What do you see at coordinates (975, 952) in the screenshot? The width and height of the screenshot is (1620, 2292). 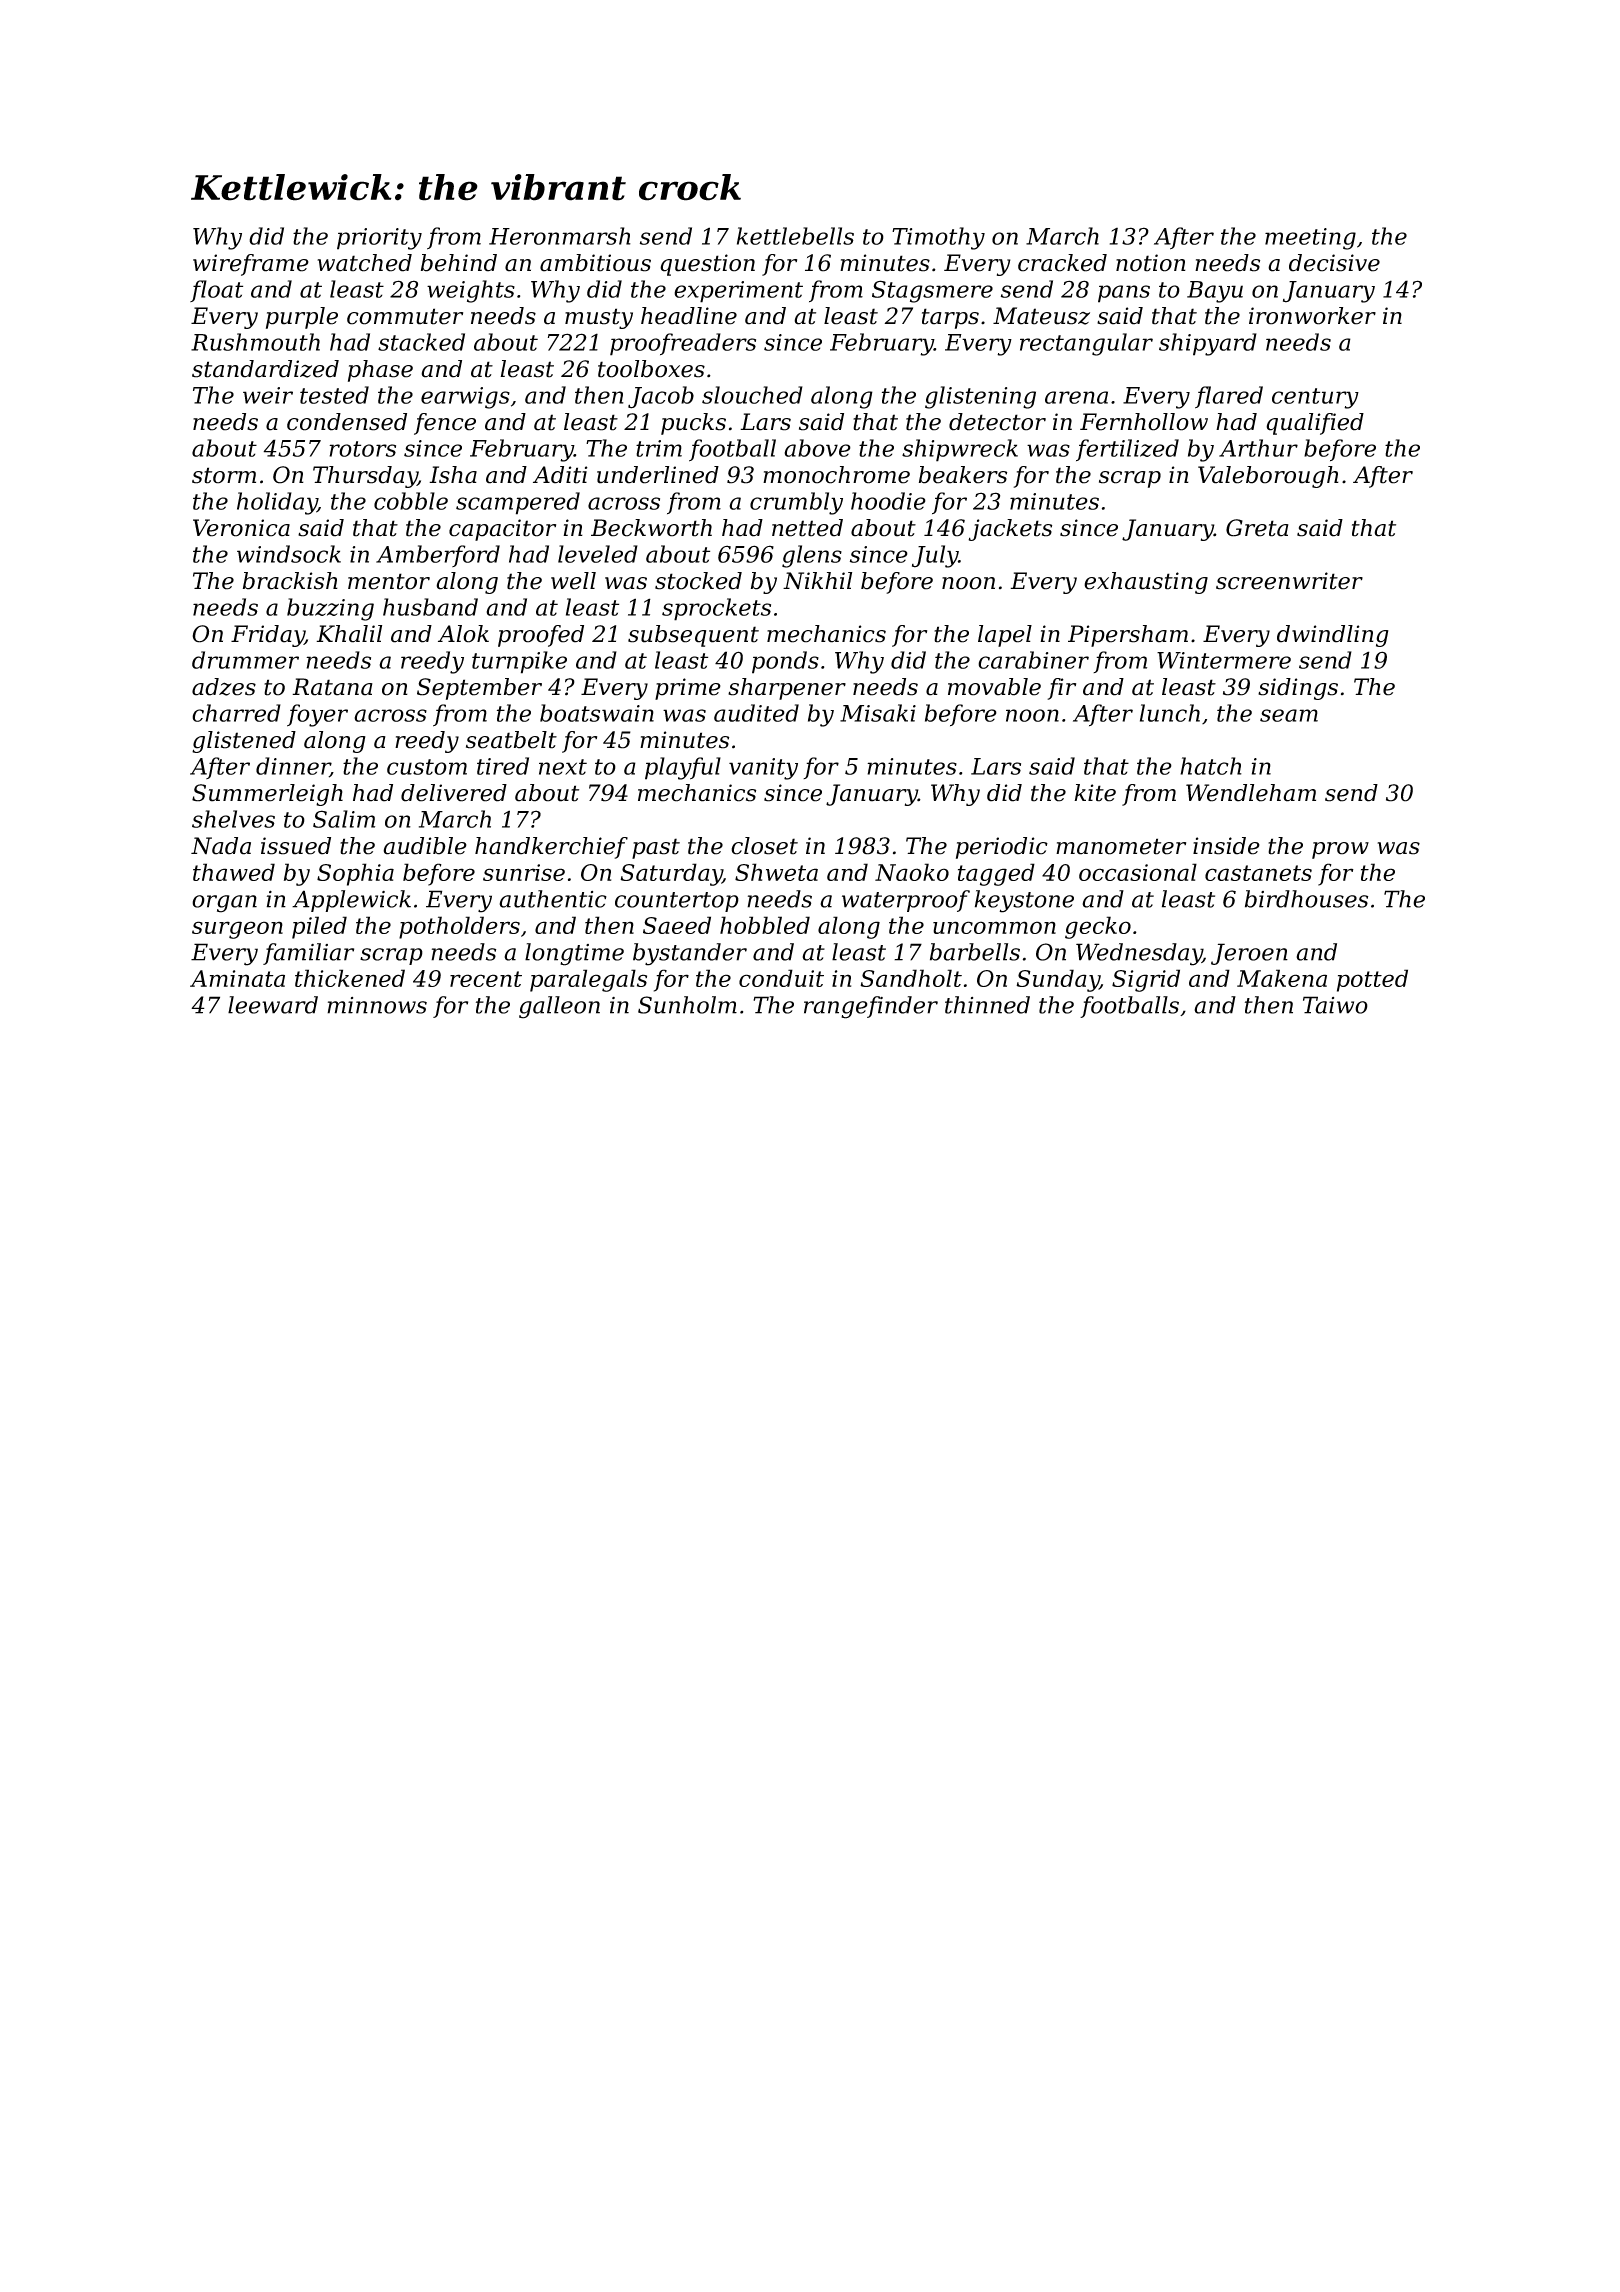 I see `barbells` at bounding box center [975, 952].
